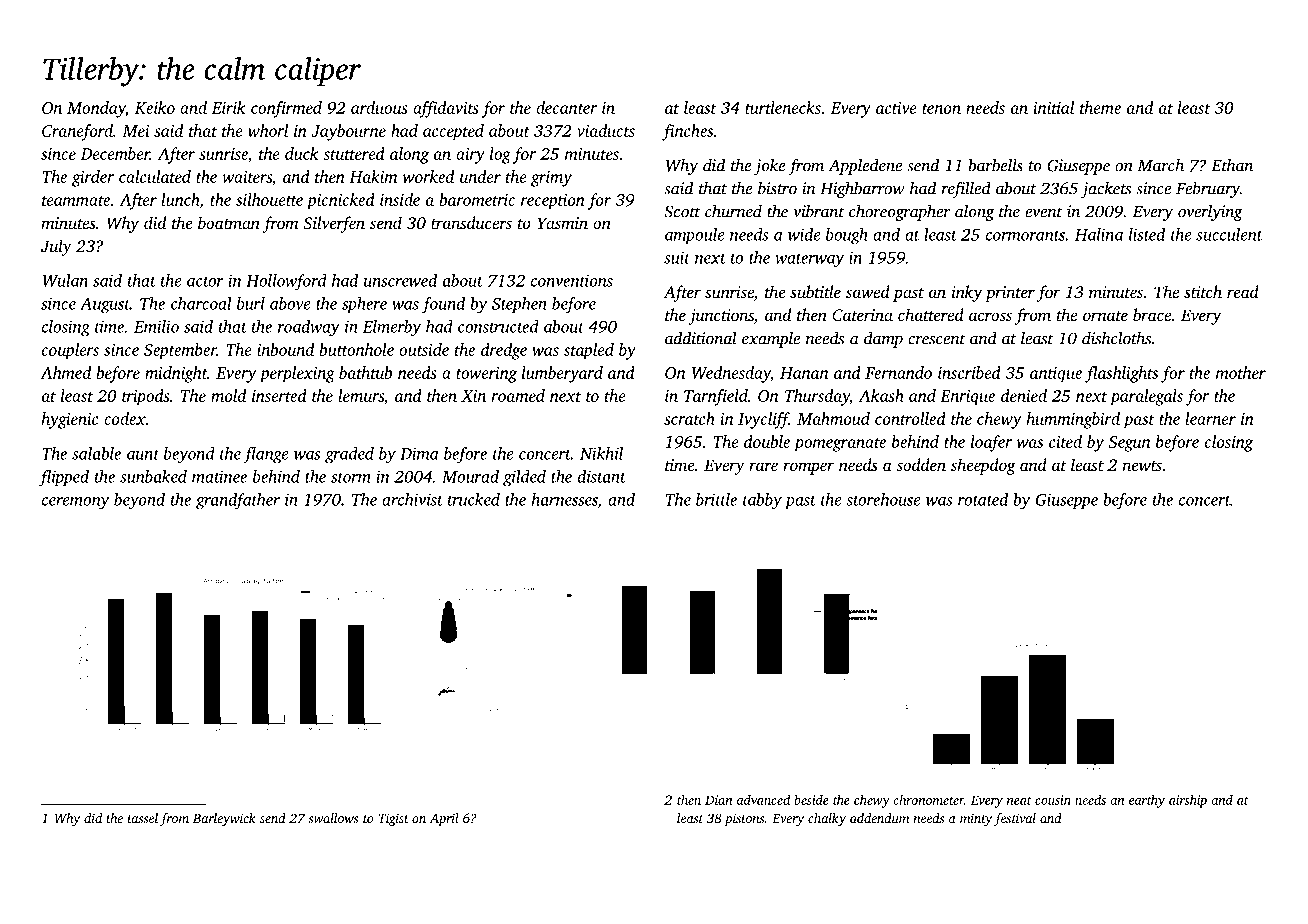  Describe the element at coordinates (983, 499) in the screenshot. I see `rotated` at that location.
